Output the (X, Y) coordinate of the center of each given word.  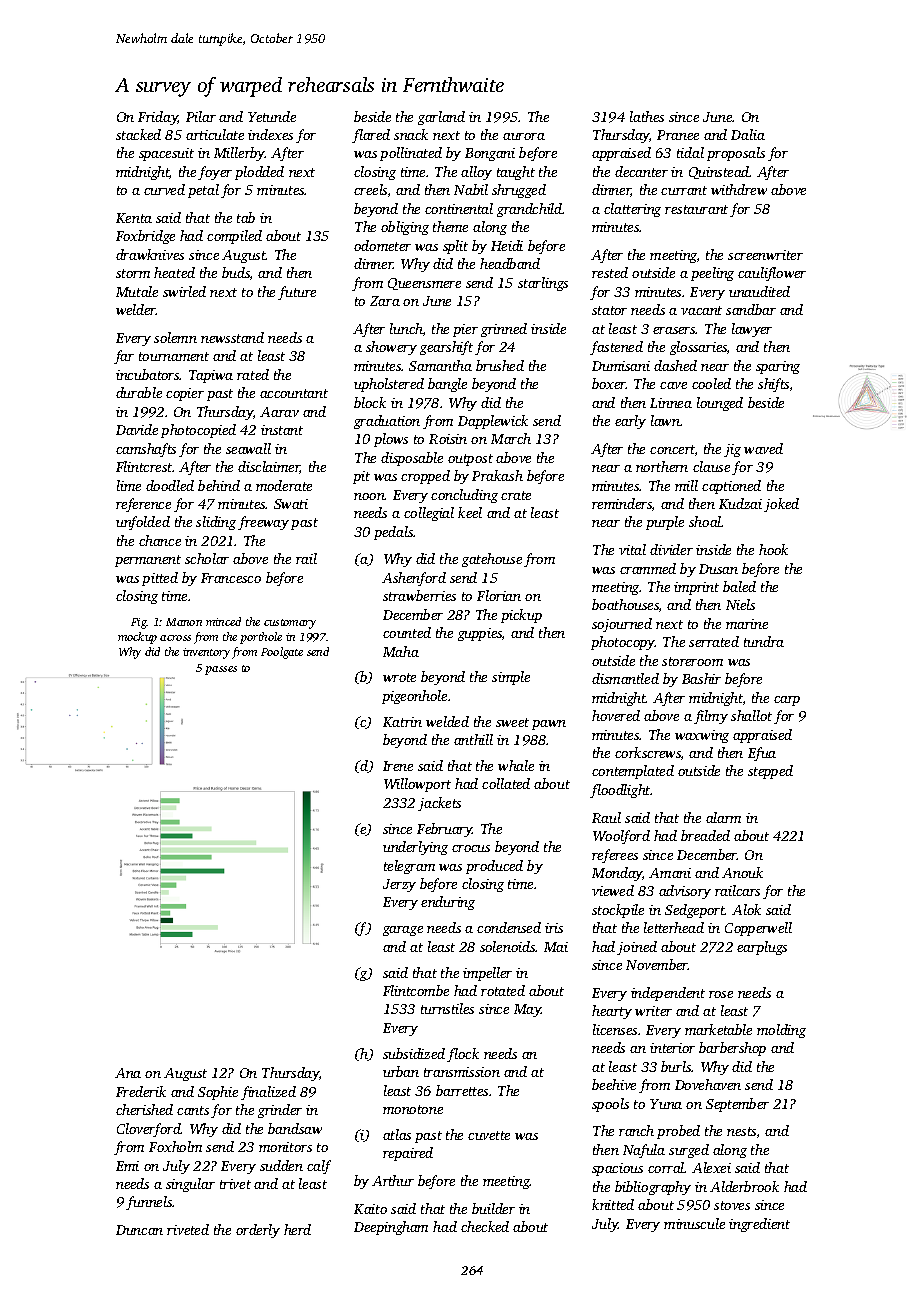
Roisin (448, 439)
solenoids (508, 946)
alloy (476, 173)
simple (511, 678)
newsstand (232, 337)
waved (763, 448)
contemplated (633, 772)
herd (297, 1229)
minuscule (694, 1223)
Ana (128, 1073)
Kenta (134, 218)
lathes (647, 116)
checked (485, 1226)
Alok (746, 909)
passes (221, 670)
